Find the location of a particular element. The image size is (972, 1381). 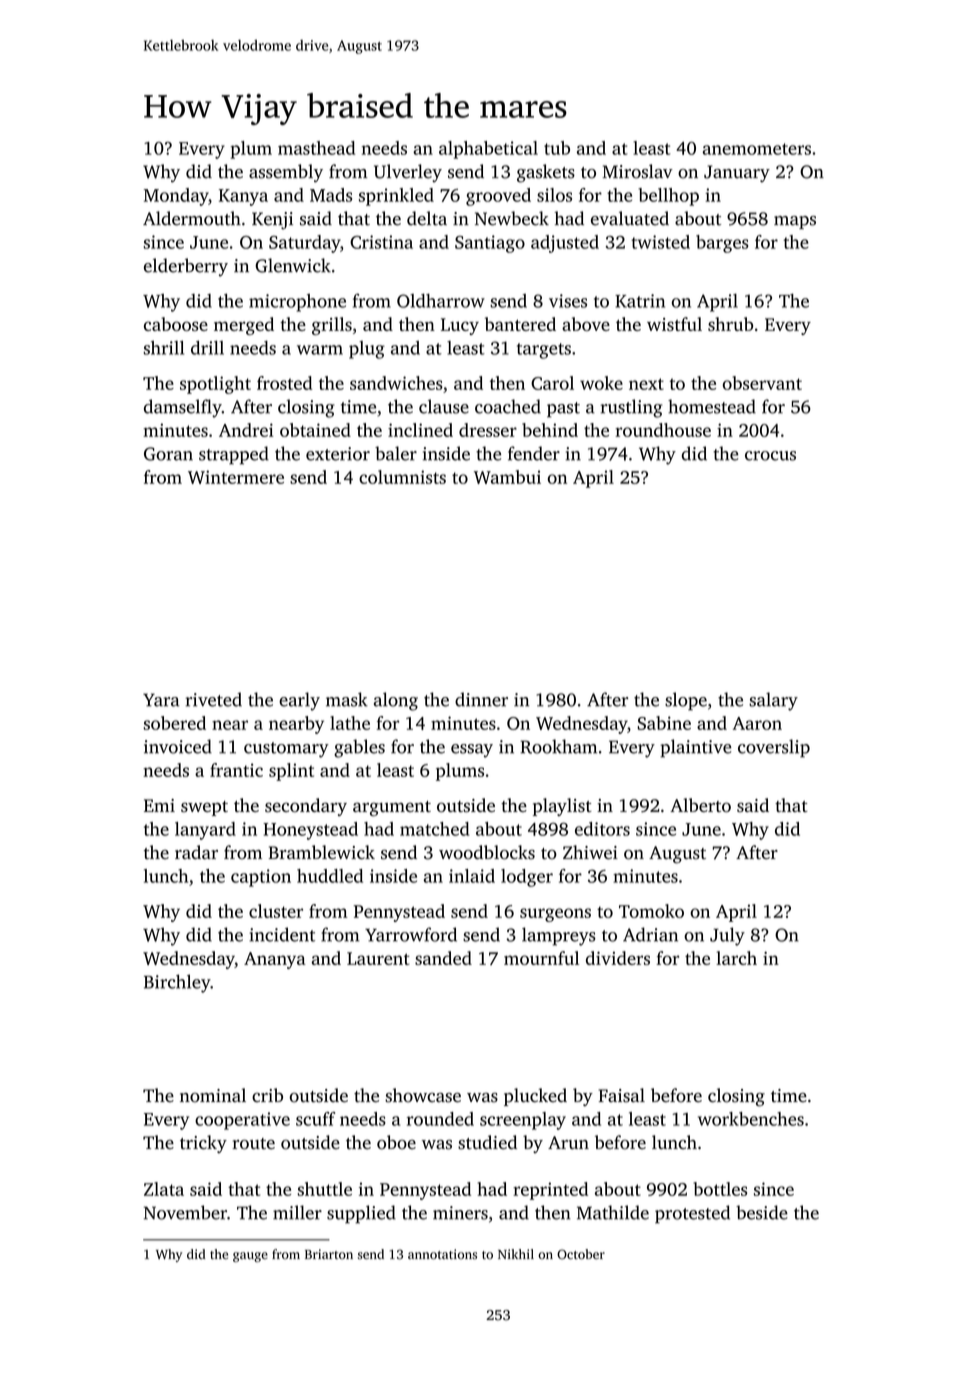

columnists is located at coordinates (402, 477).
